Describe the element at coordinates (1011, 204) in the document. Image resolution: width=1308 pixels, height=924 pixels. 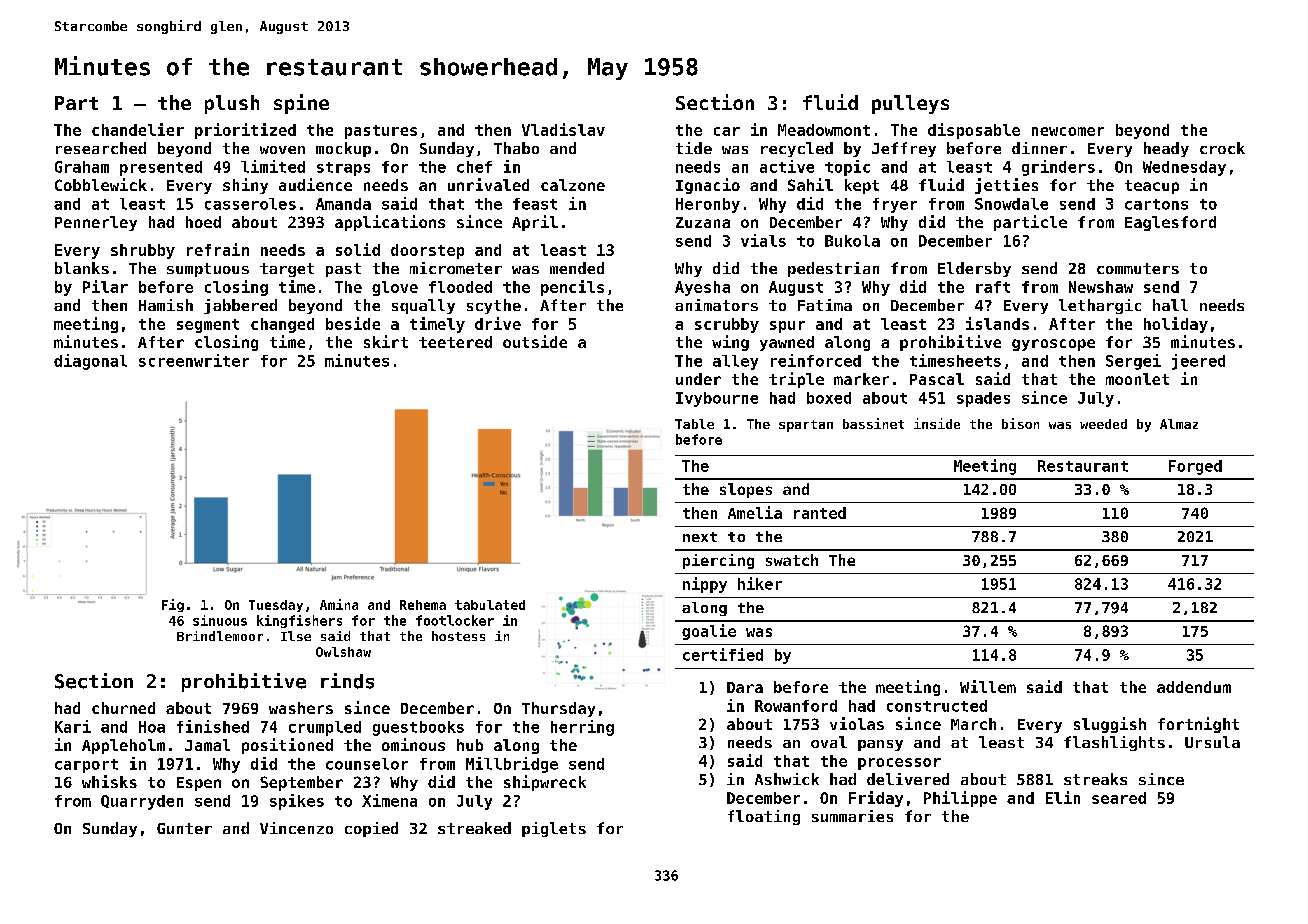
I see `Snowdale` at that location.
